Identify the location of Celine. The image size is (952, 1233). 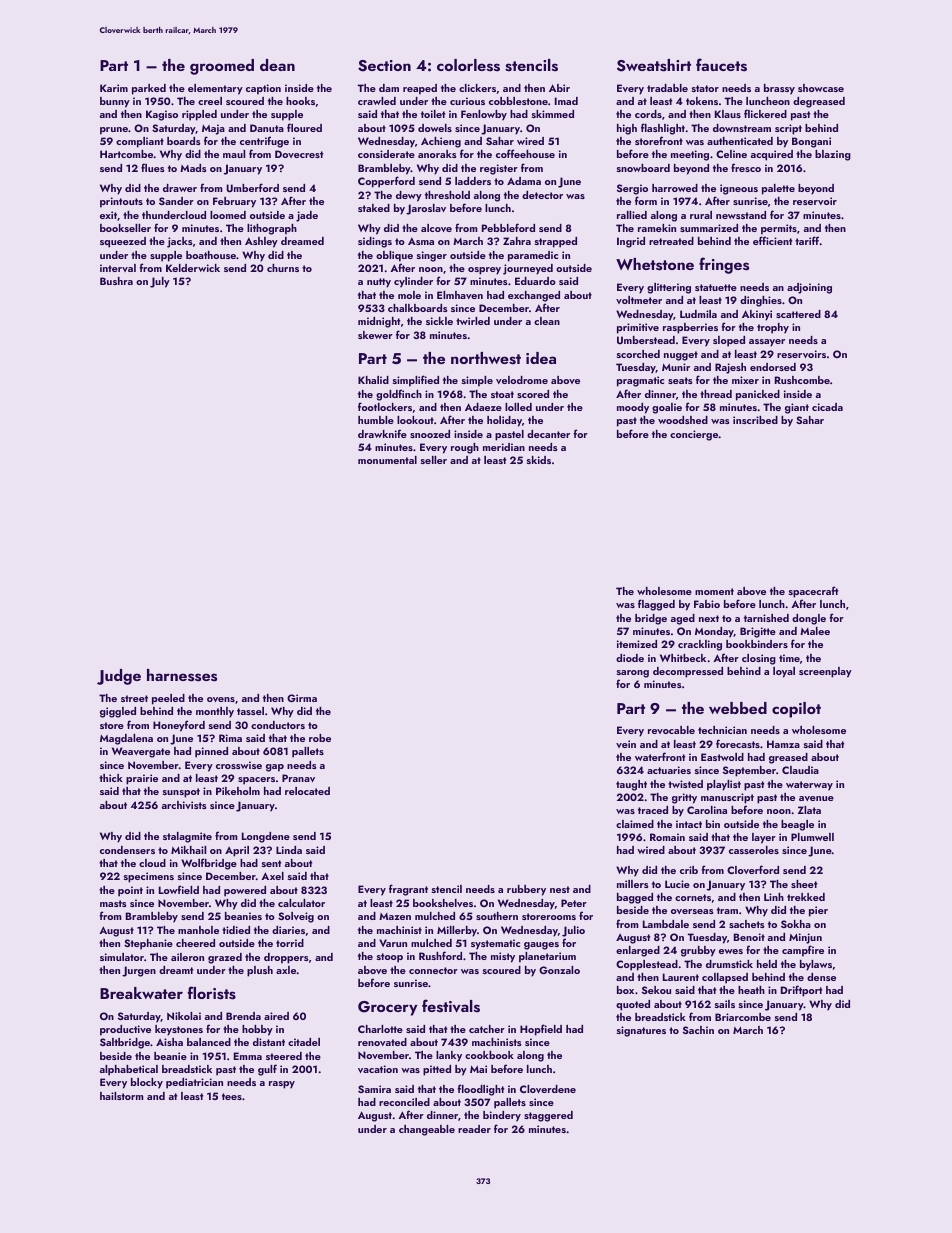
(731, 154).
